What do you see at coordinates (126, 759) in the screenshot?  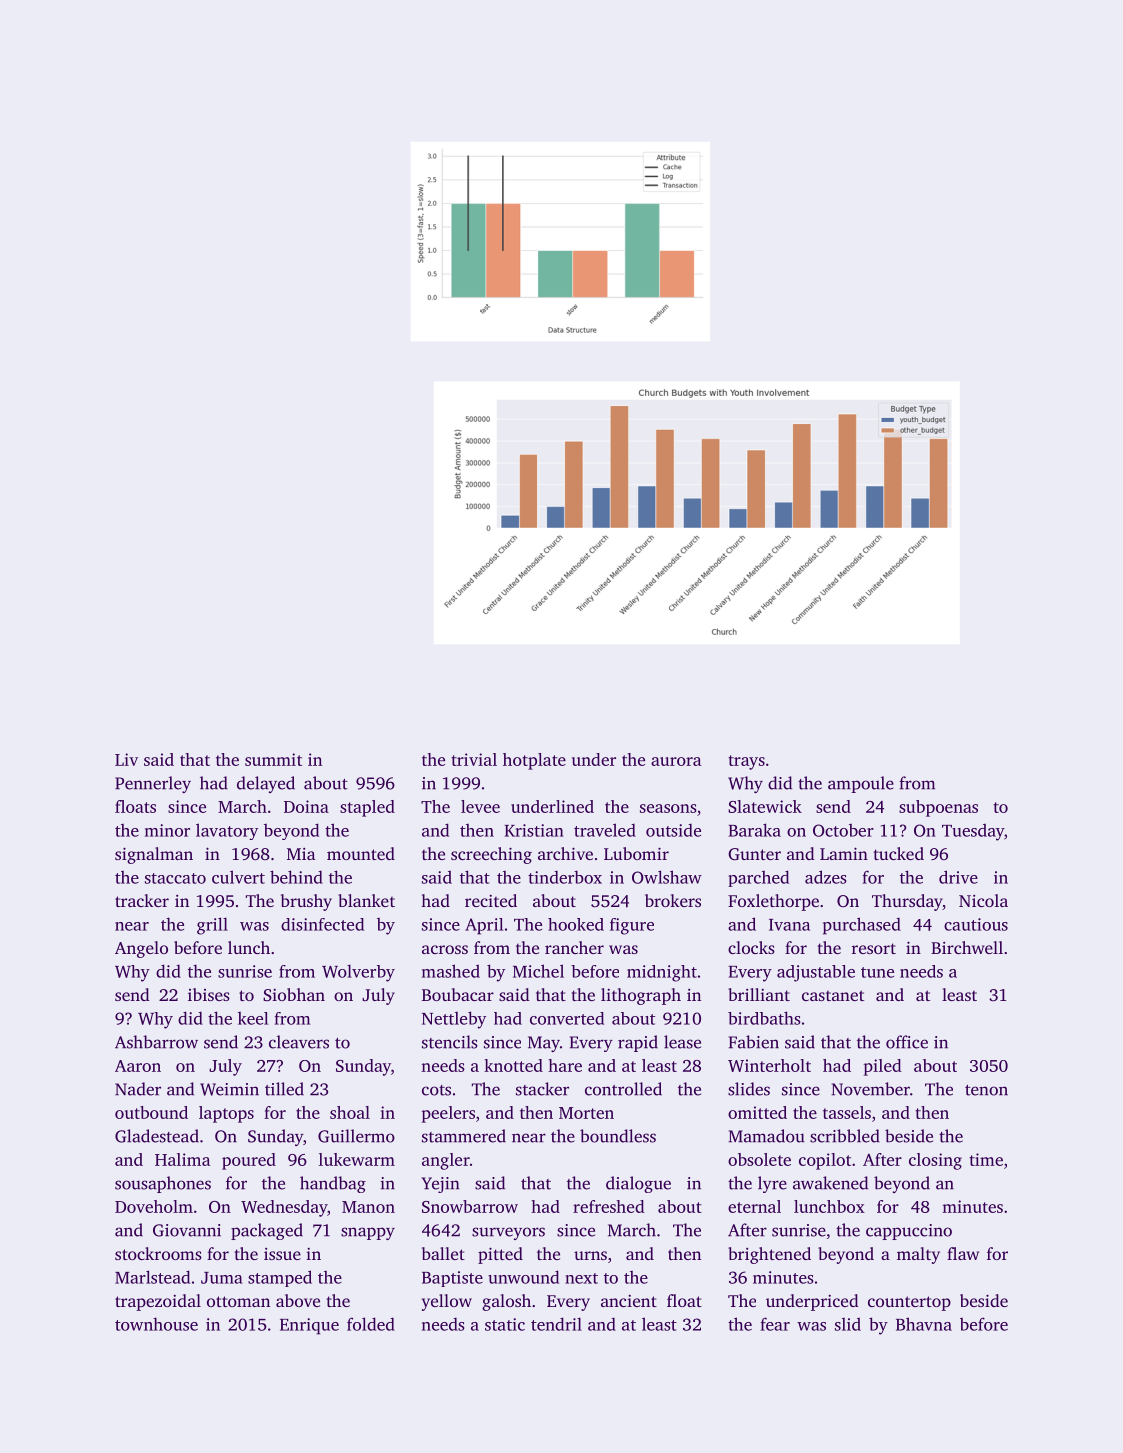 I see `Liv` at bounding box center [126, 759].
